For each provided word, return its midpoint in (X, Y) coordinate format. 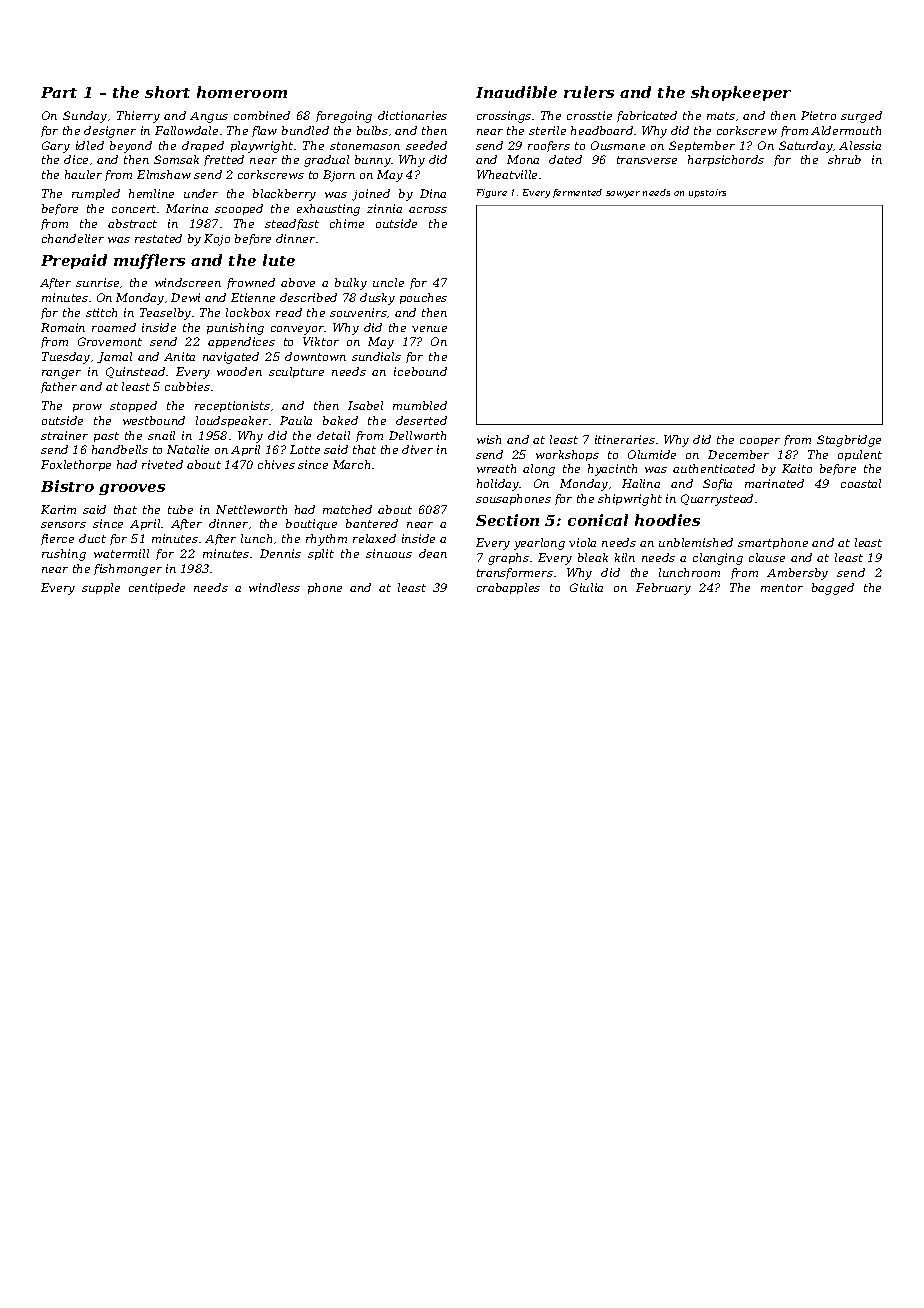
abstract (132, 223)
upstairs (707, 193)
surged (861, 117)
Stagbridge (849, 441)
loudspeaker (232, 421)
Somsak (176, 159)
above (298, 282)
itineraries (625, 439)
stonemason (365, 146)
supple (101, 588)
